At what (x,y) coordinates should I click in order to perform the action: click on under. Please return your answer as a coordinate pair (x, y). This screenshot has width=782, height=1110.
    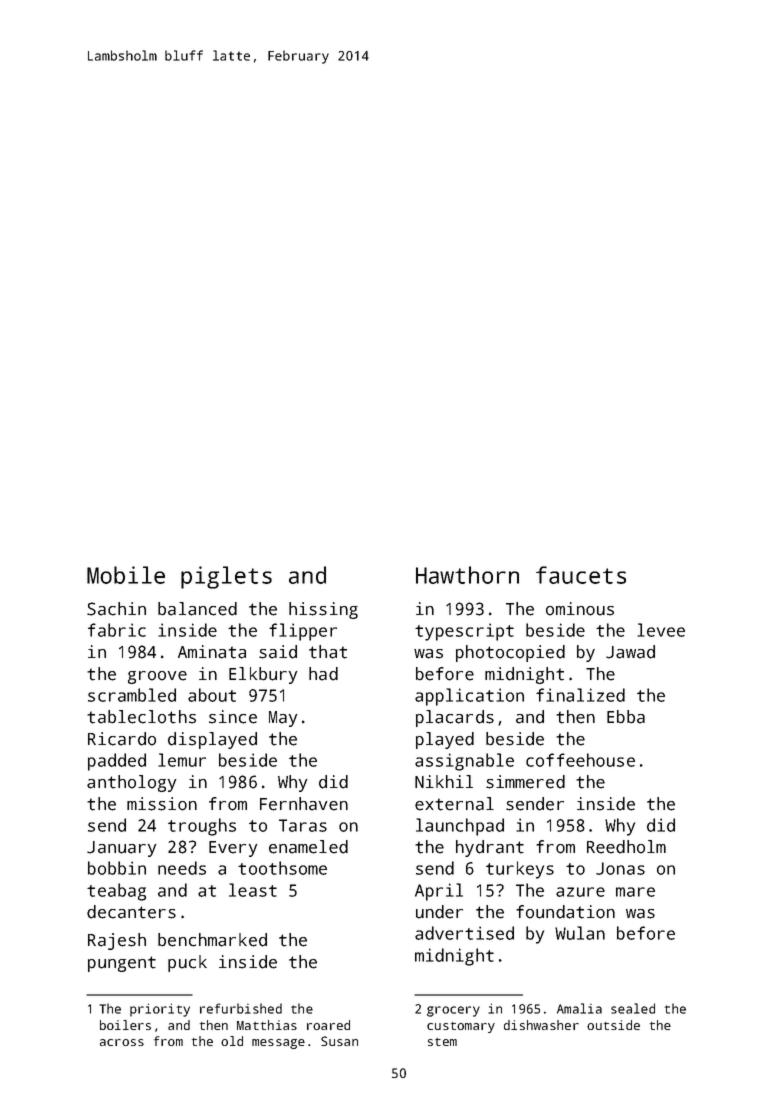
    Looking at the image, I should click on (439, 912).
